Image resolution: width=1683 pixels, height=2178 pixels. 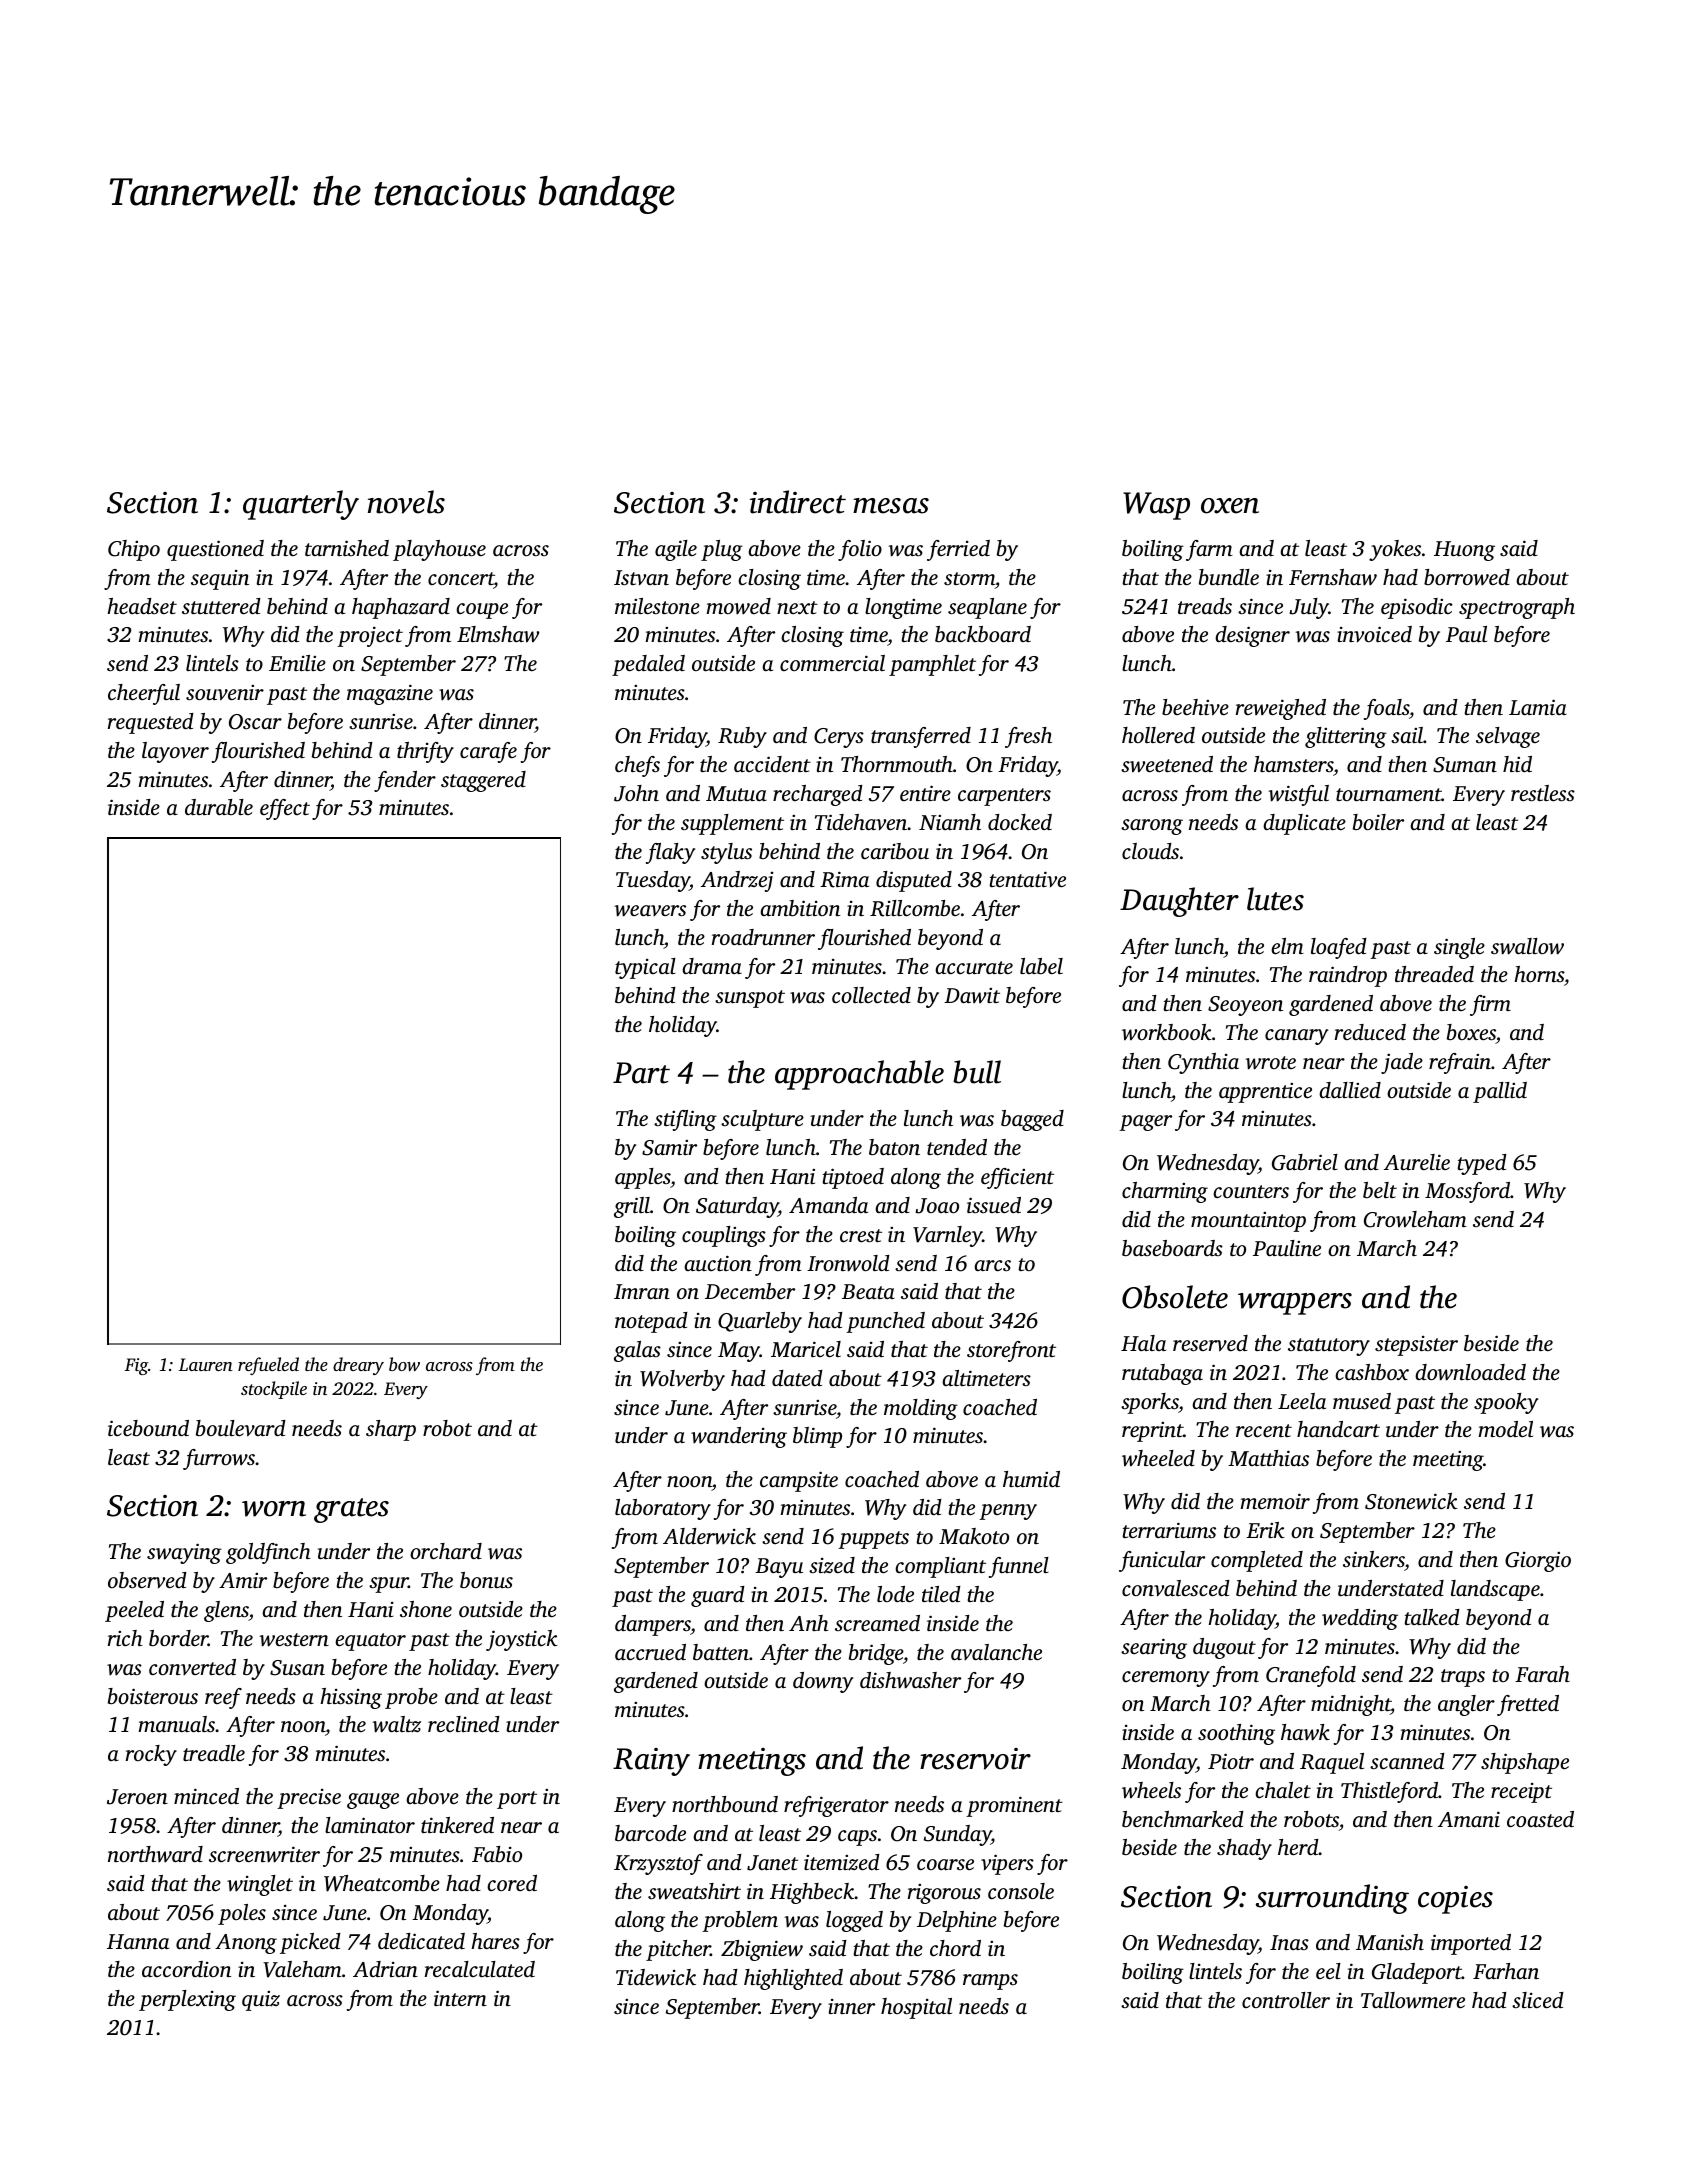 I want to click on Tallowmere, so click(x=1413, y=2000).
